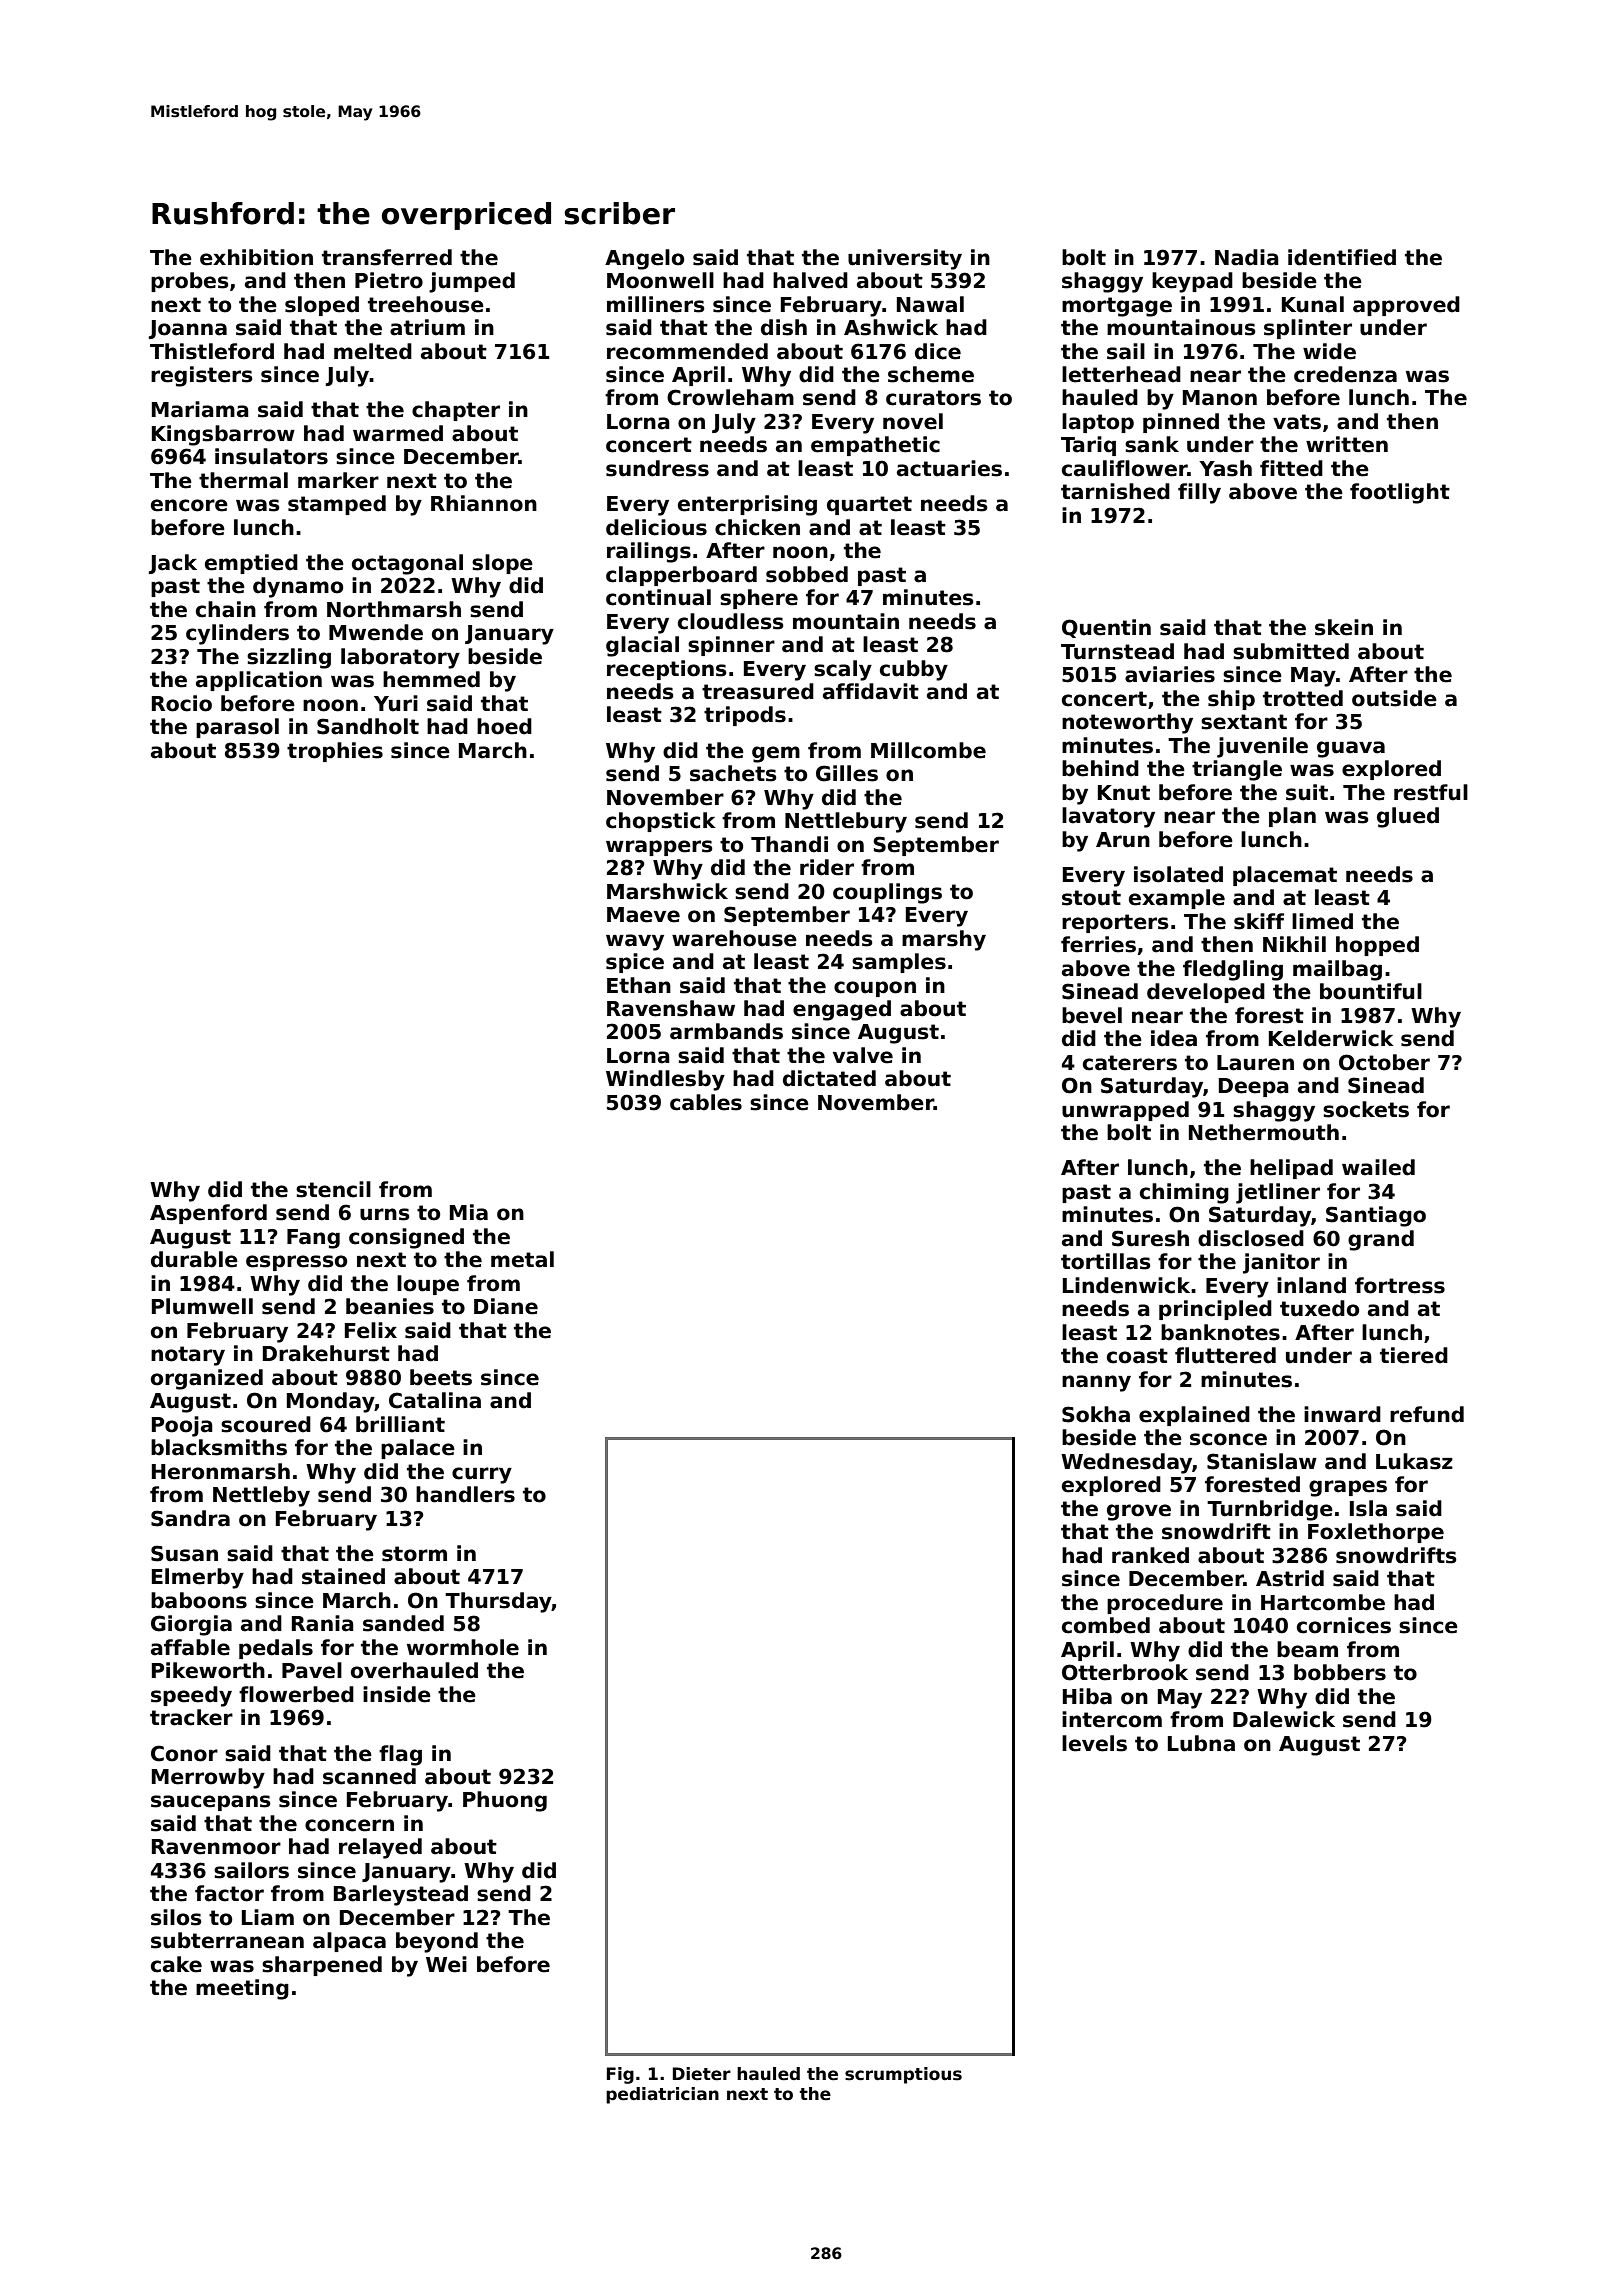 The image size is (1620, 2292). Describe the element at coordinates (869, 505) in the page. I see `quartet` at that location.
